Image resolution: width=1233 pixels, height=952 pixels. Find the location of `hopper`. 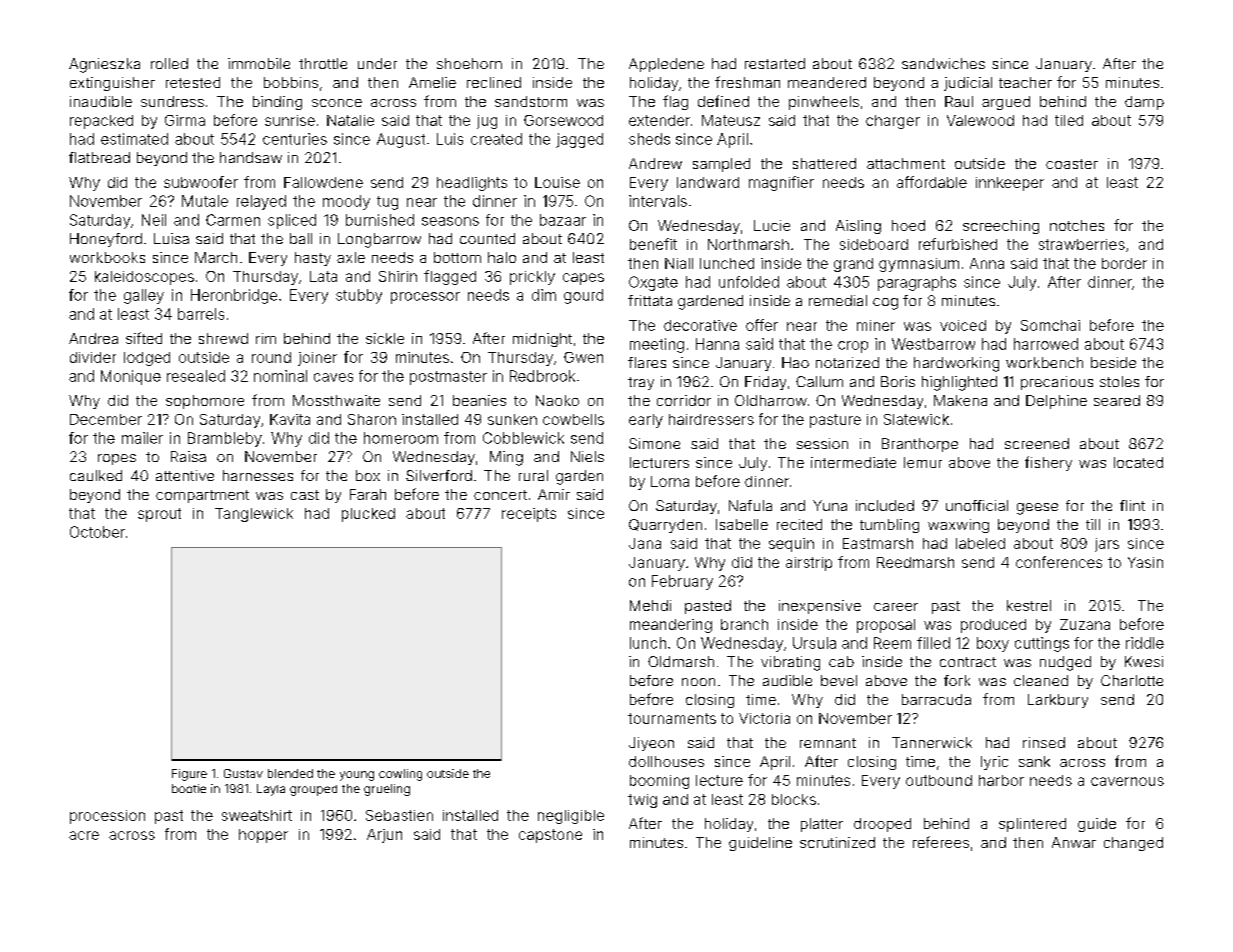

hopper is located at coordinates (263, 836).
